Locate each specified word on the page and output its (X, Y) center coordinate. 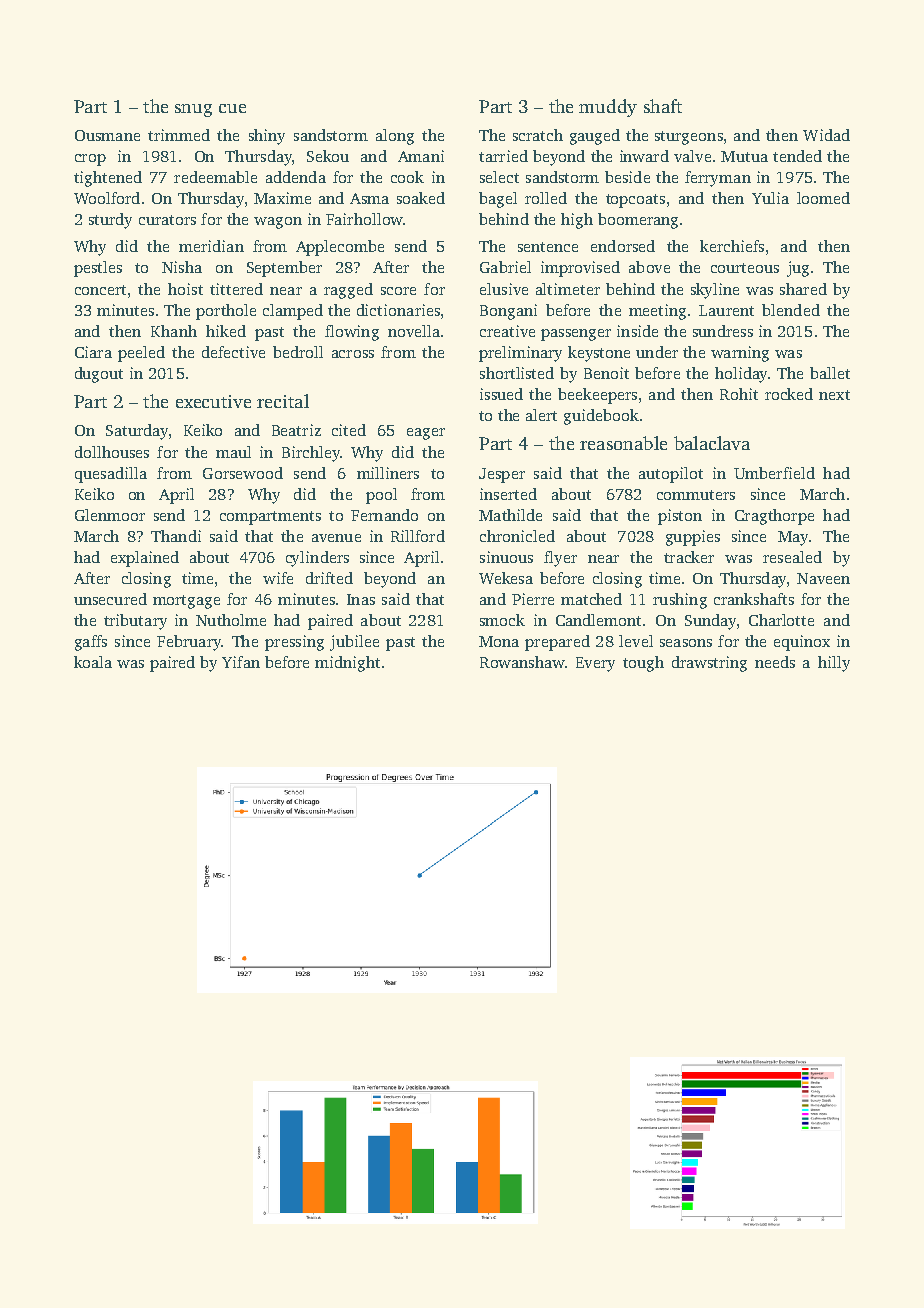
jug (798, 269)
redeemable (215, 177)
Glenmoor (110, 515)
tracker (689, 557)
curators (167, 220)
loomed (823, 198)
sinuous (506, 557)
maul (233, 452)
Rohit (739, 394)
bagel (498, 200)
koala (93, 662)
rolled (546, 198)
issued (501, 394)
